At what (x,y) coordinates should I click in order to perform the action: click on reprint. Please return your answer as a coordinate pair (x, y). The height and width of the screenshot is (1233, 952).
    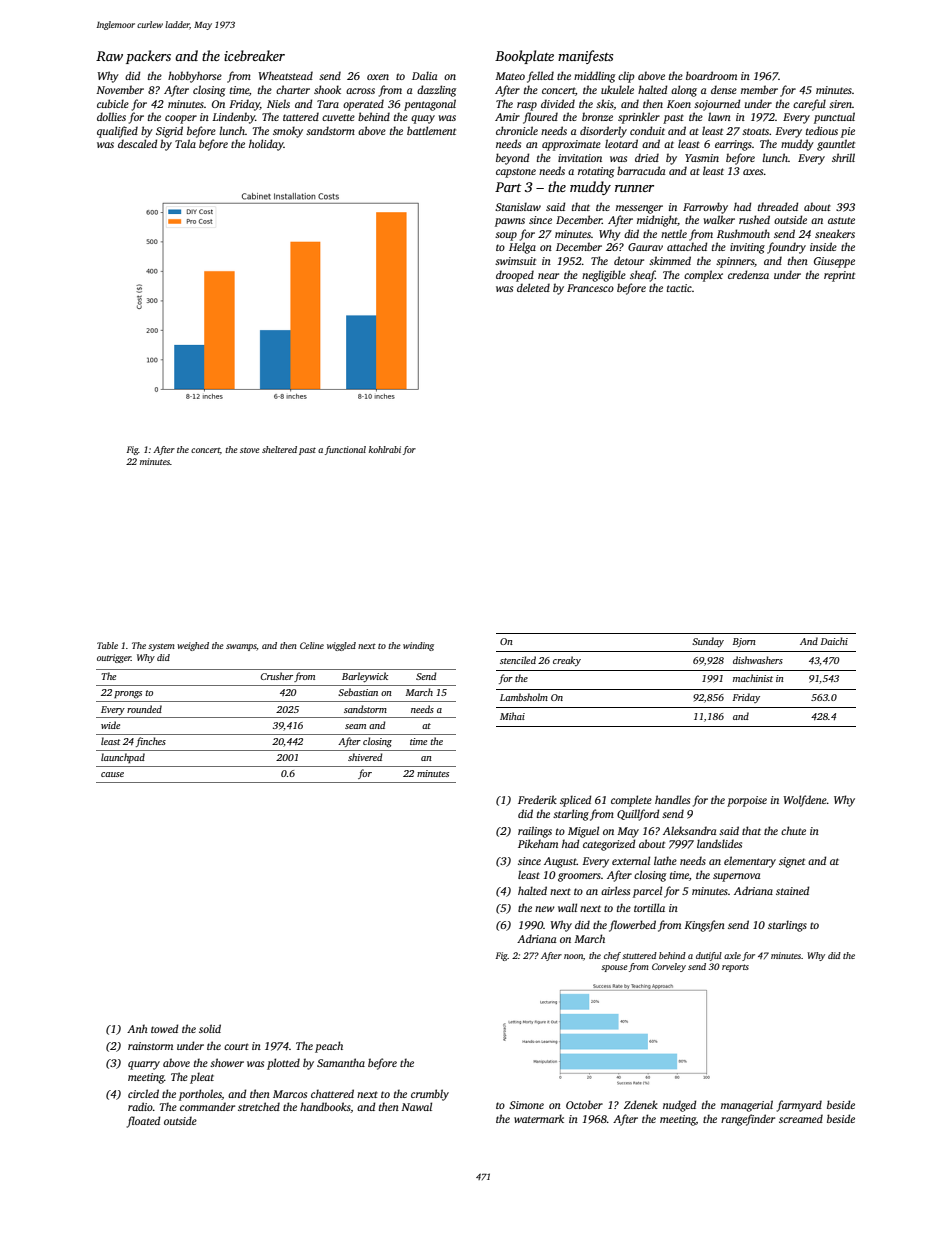
    Looking at the image, I should click on (839, 276).
